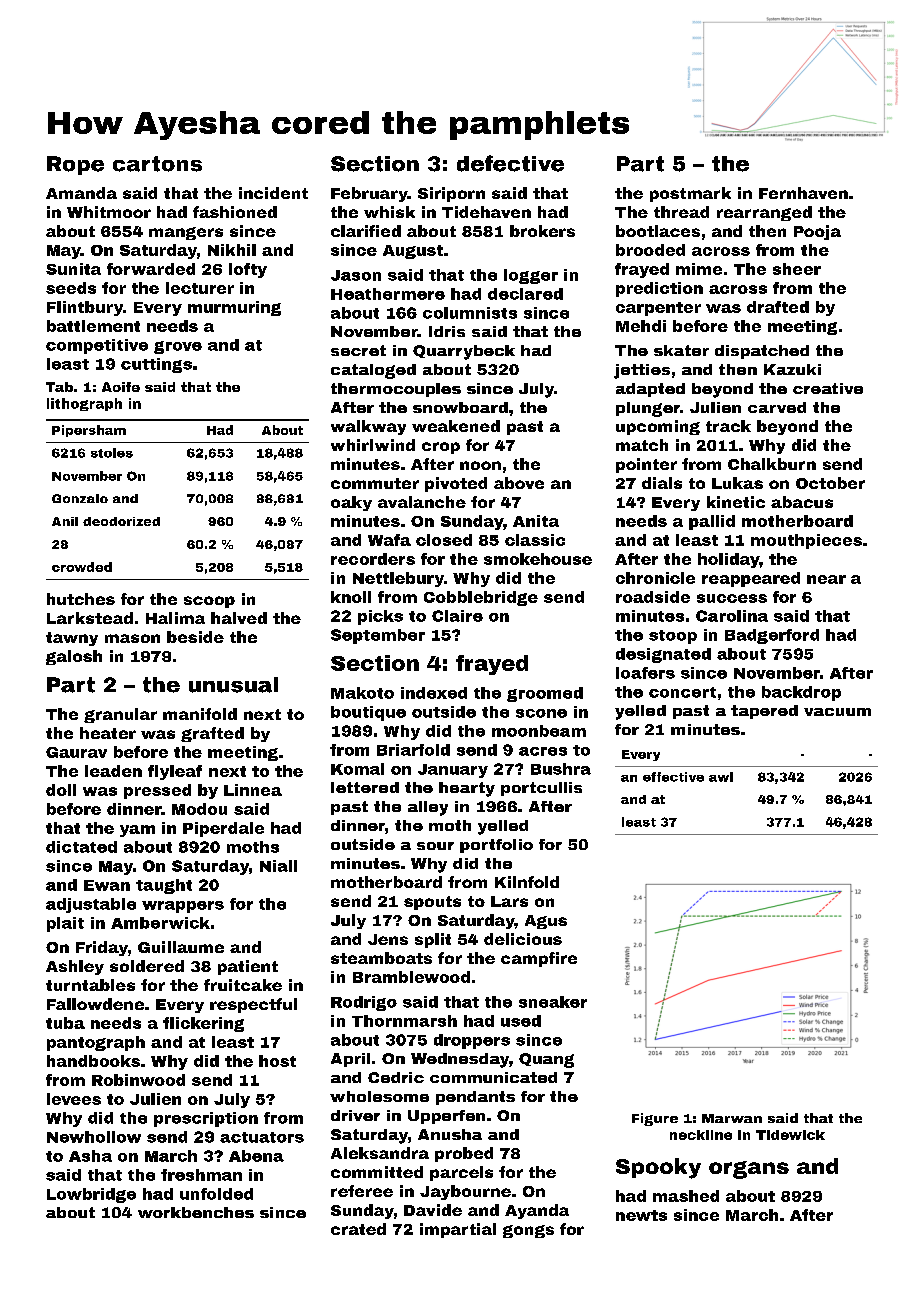 The height and width of the screenshot is (1308, 924). I want to click on sheer, so click(797, 269).
